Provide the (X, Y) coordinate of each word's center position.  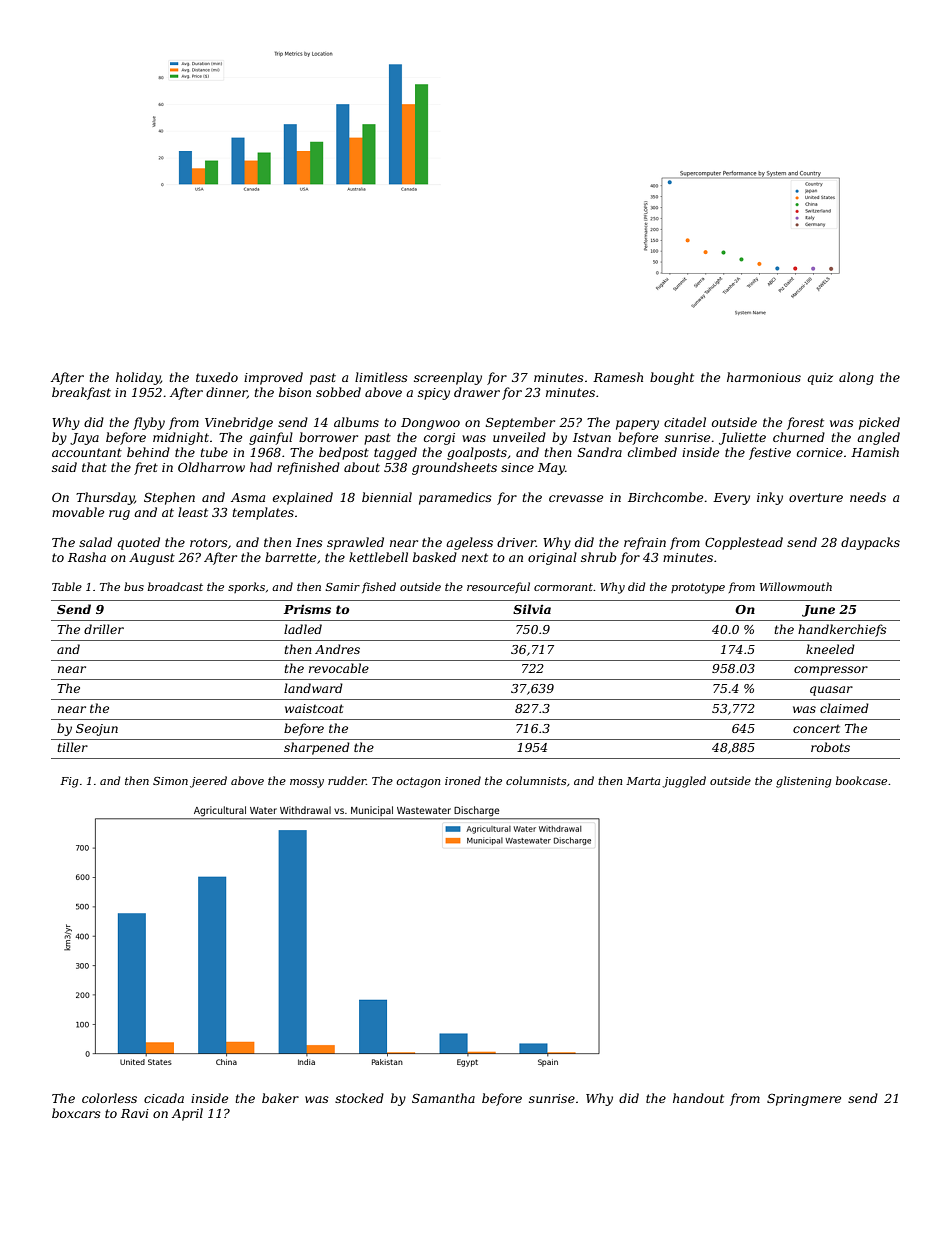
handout (698, 1098)
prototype (698, 588)
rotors (209, 542)
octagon (418, 782)
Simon (170, 781)
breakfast (81, 393)
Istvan (592, 437)
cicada (164, 1098)
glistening (803, 782)
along (856, 378)
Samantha (443, 1098)
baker (280, 1098)
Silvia (532, 609)
